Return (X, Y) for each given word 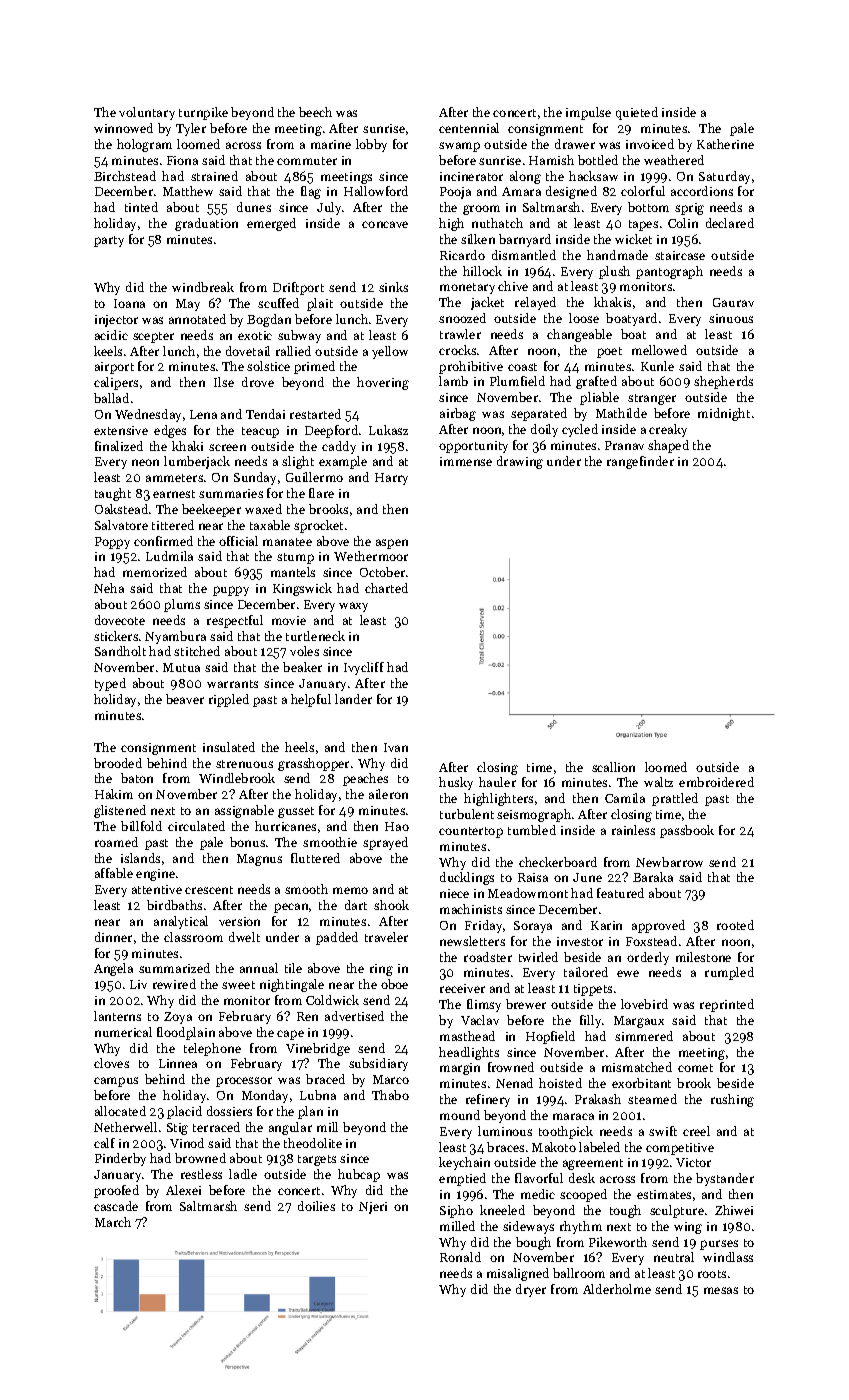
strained (214, 176)
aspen (392, 544)
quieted (637, 113)
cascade (116, 1206)
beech (315, 112)
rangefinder (640, 462)
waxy (353, 607)
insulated (229, 747)
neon (145, 462)
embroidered (716, 782)
